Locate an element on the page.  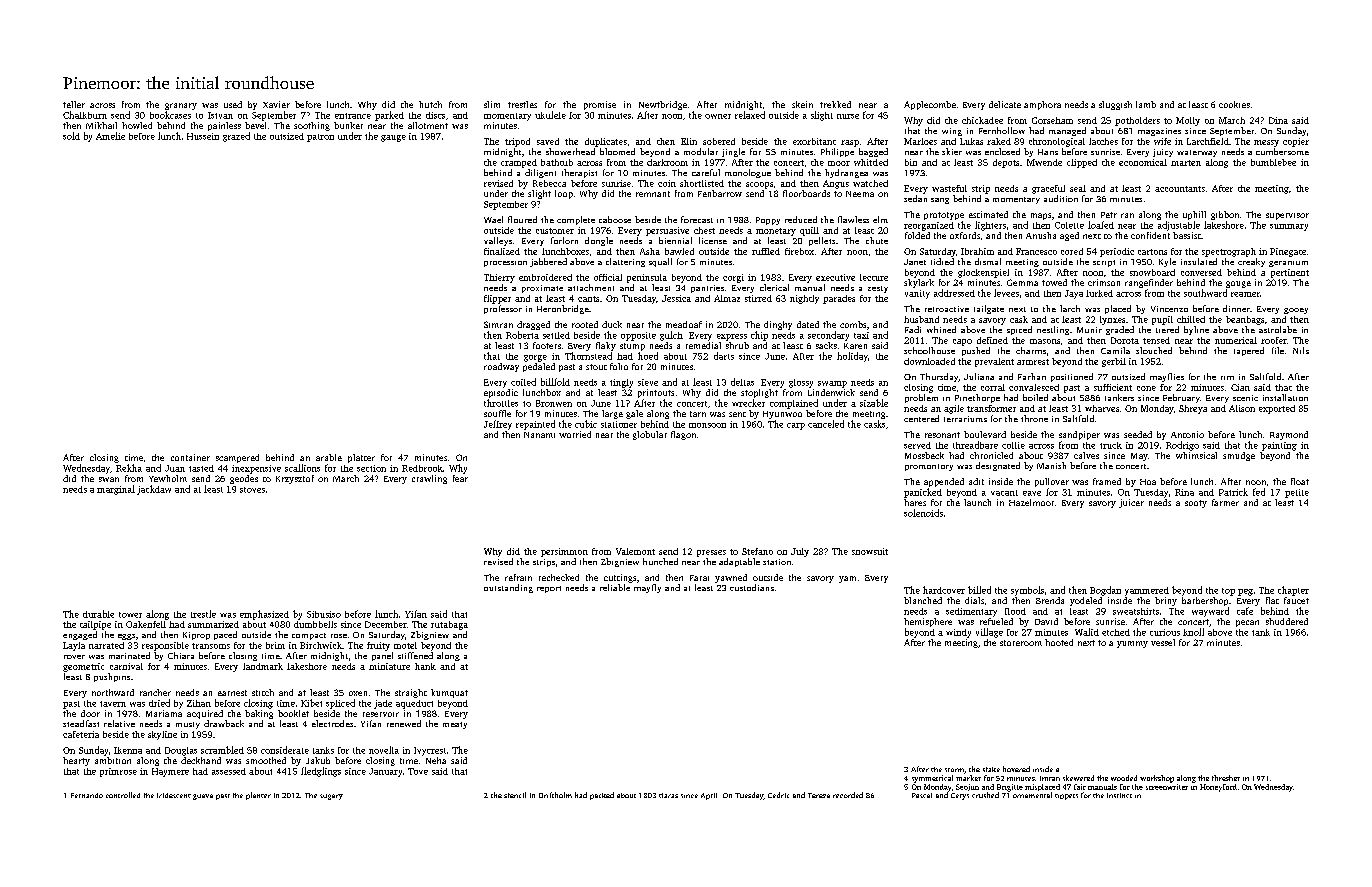
trekked is located at coordinates (835, 104).
